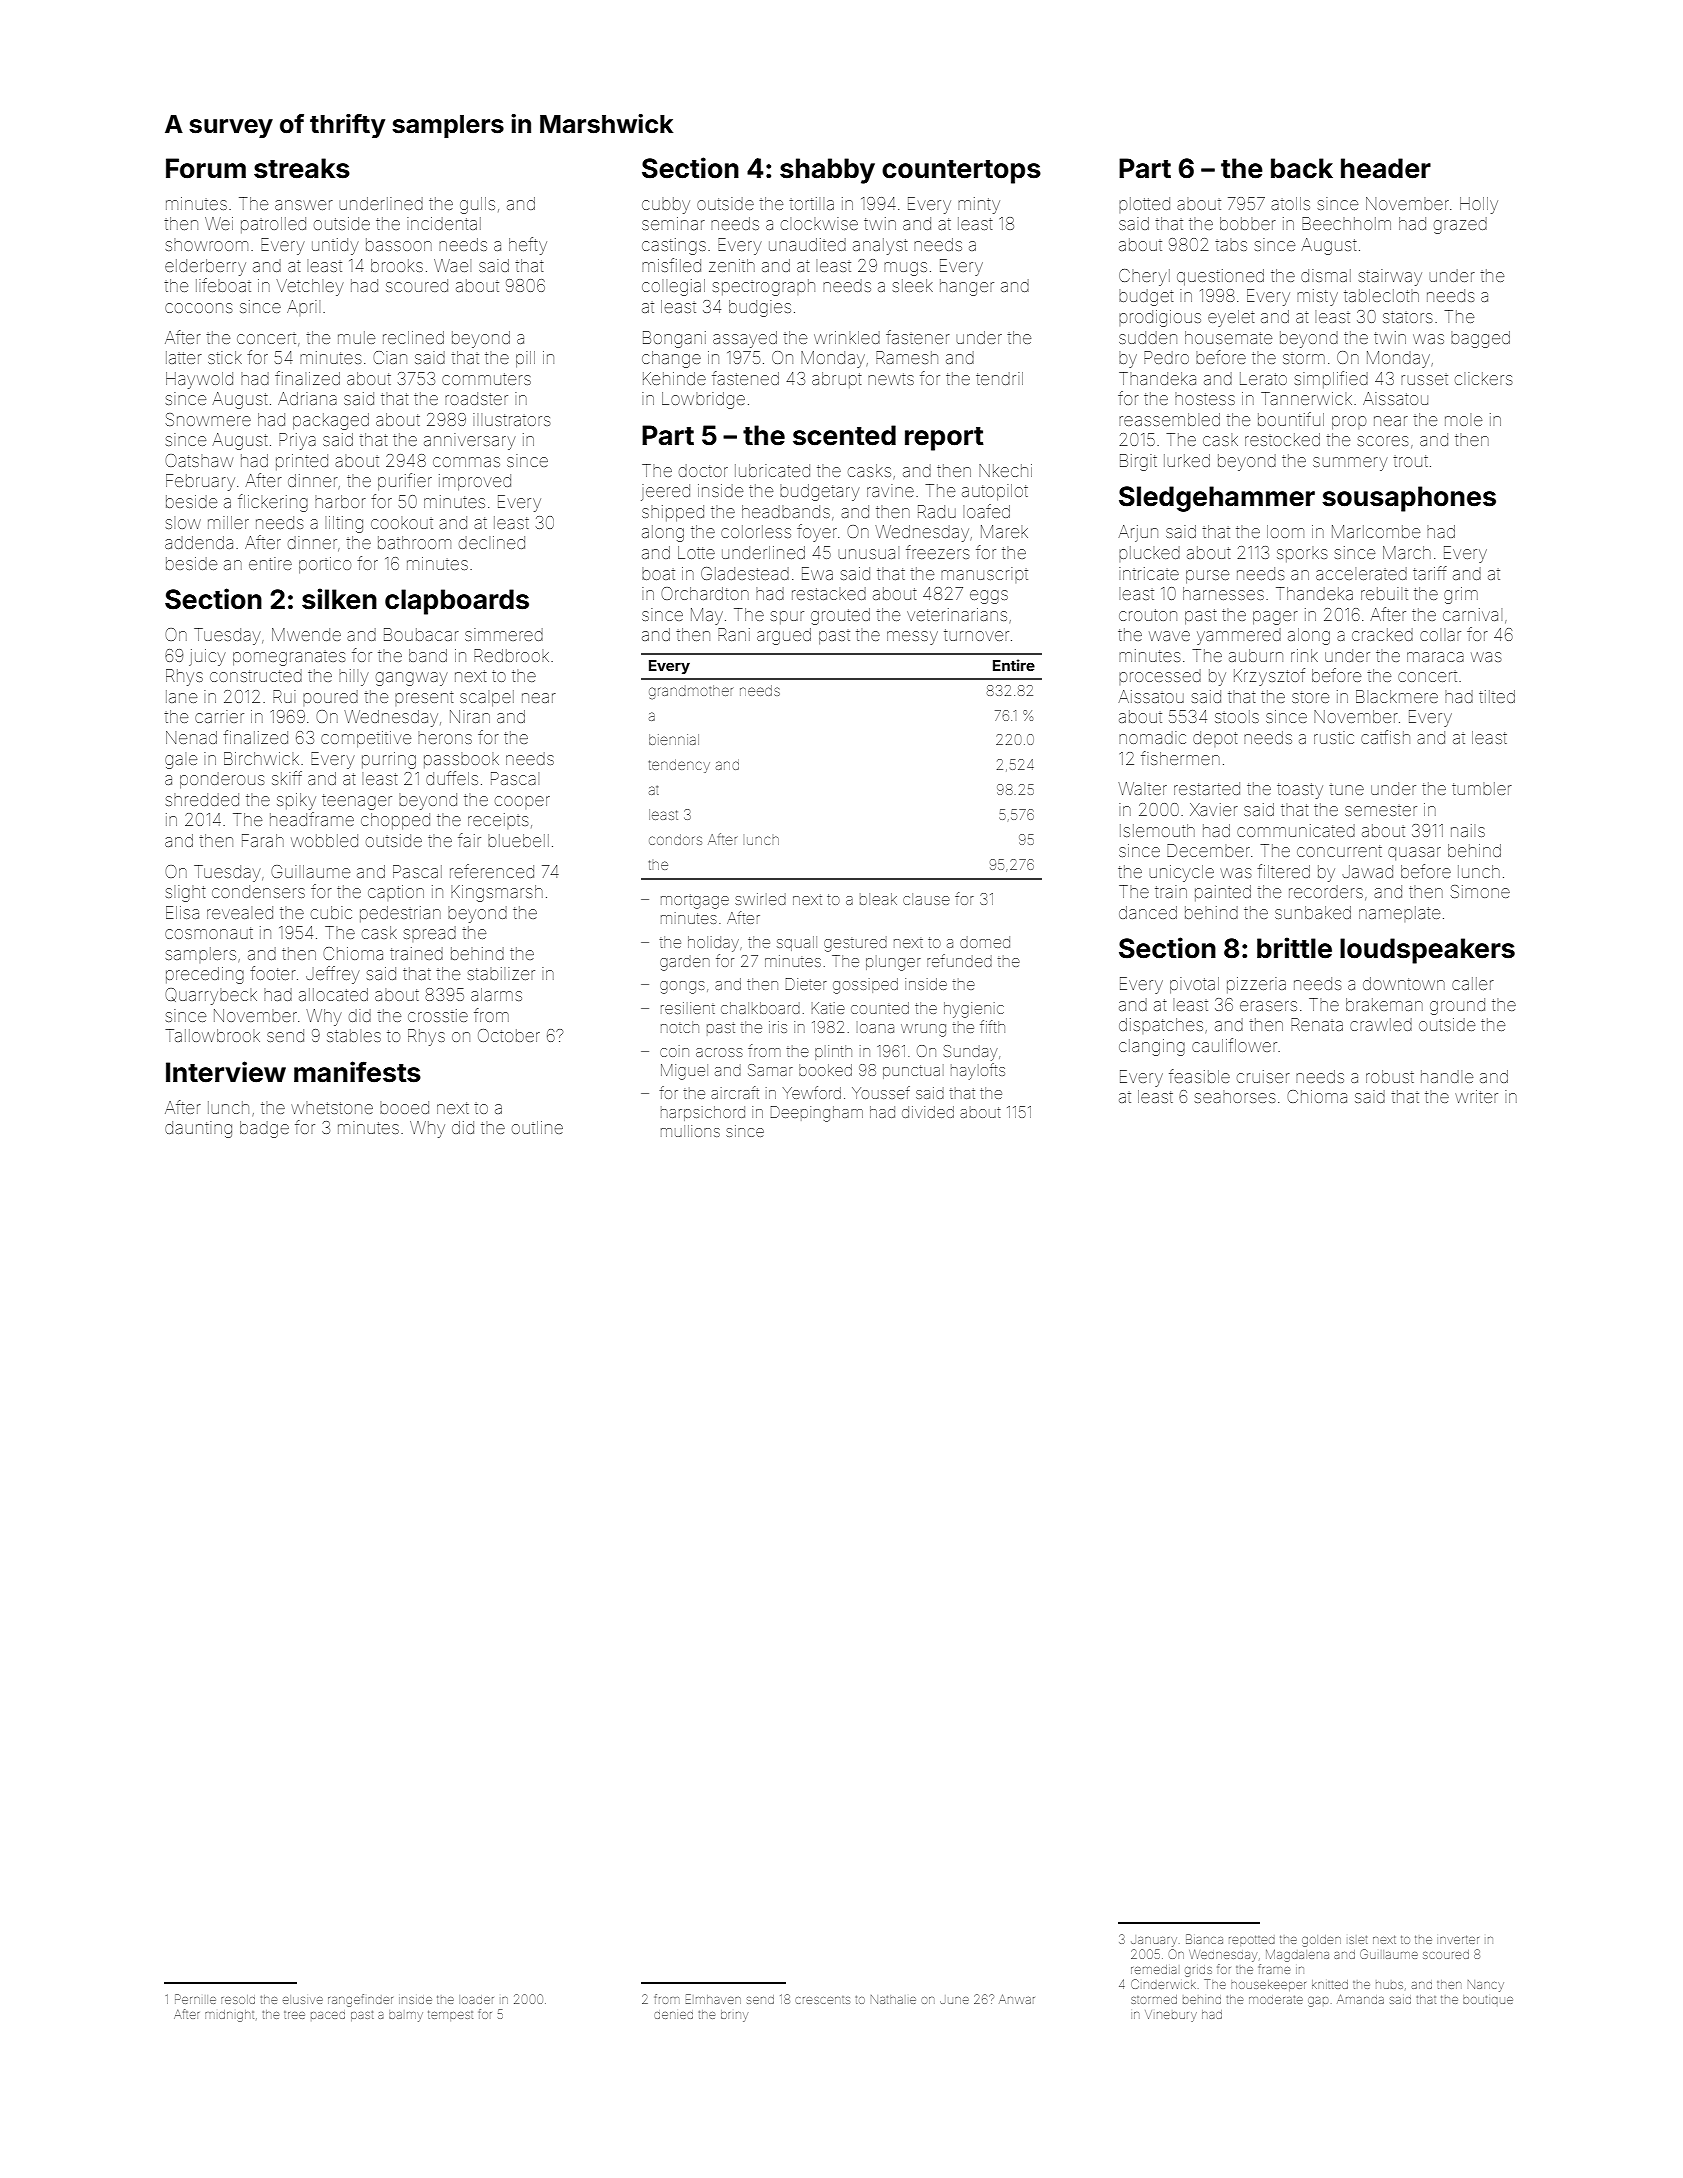 The image size is (1683, 2178). What do you see at coordinates (1346, 223) in the page?
I see `Beechholm` at bounding box center [1346, 223].
